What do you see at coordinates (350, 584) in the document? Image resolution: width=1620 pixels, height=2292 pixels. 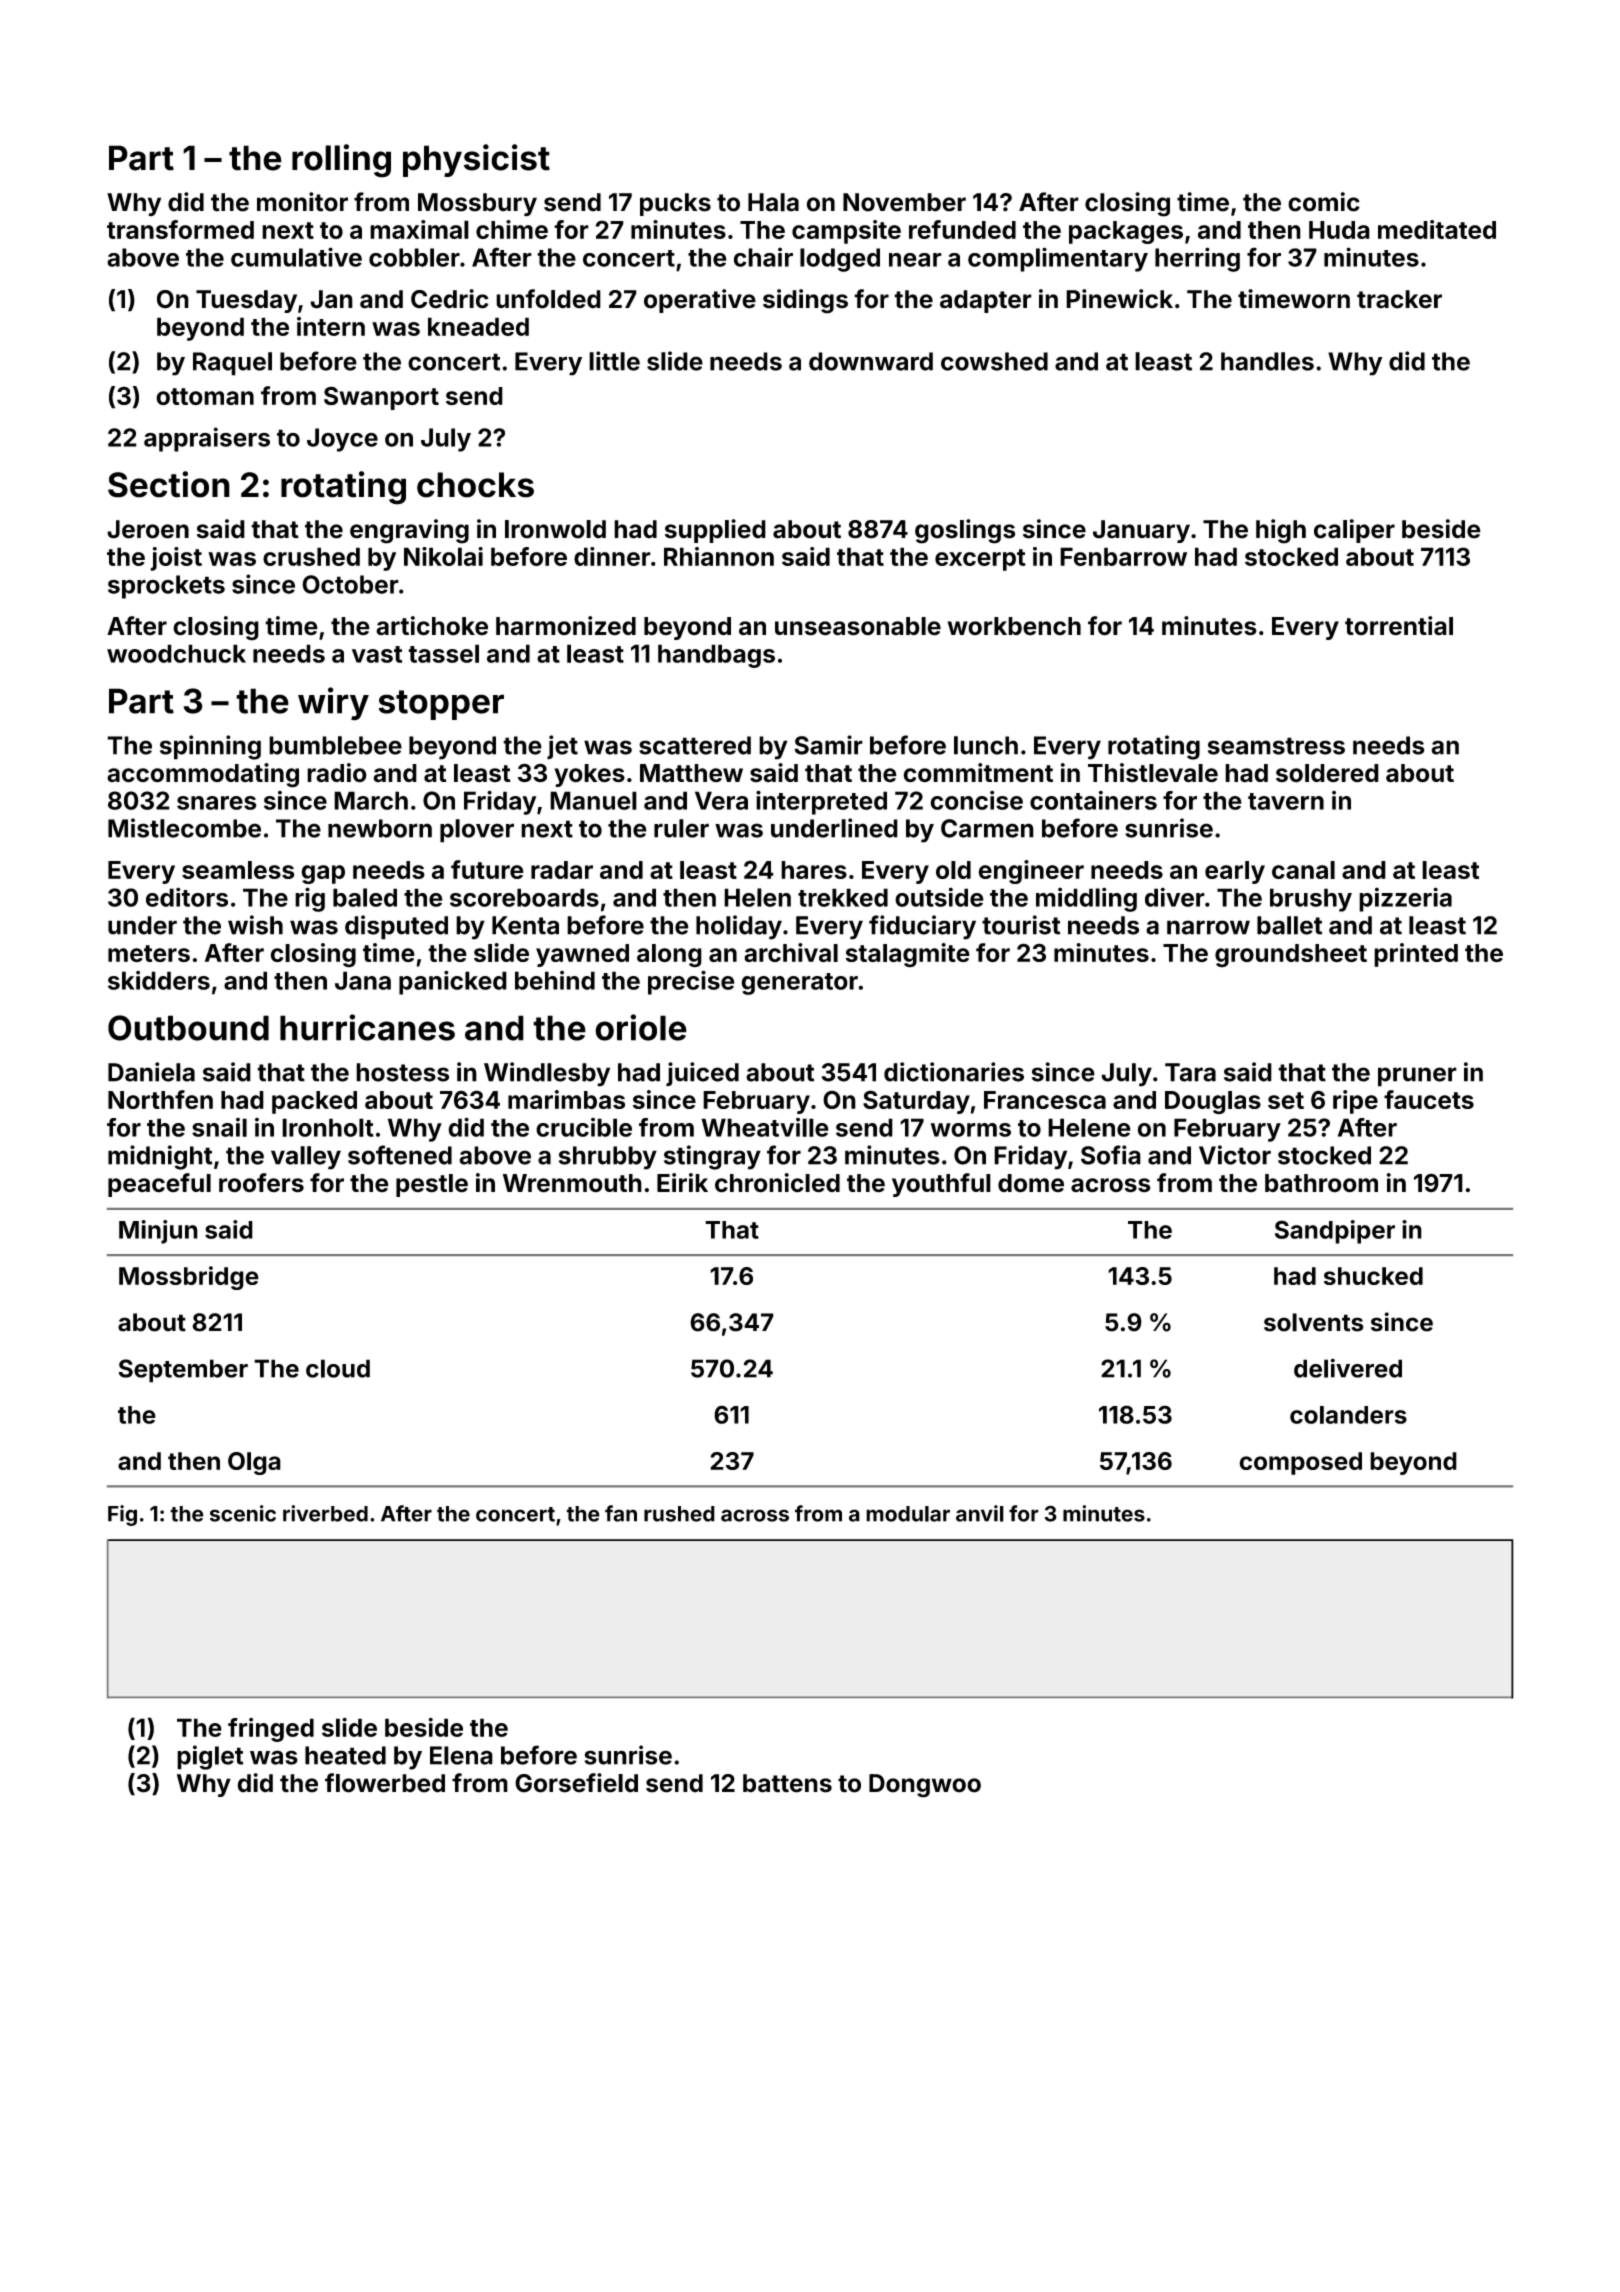 I see `October` at bounding box center [350, 584].
